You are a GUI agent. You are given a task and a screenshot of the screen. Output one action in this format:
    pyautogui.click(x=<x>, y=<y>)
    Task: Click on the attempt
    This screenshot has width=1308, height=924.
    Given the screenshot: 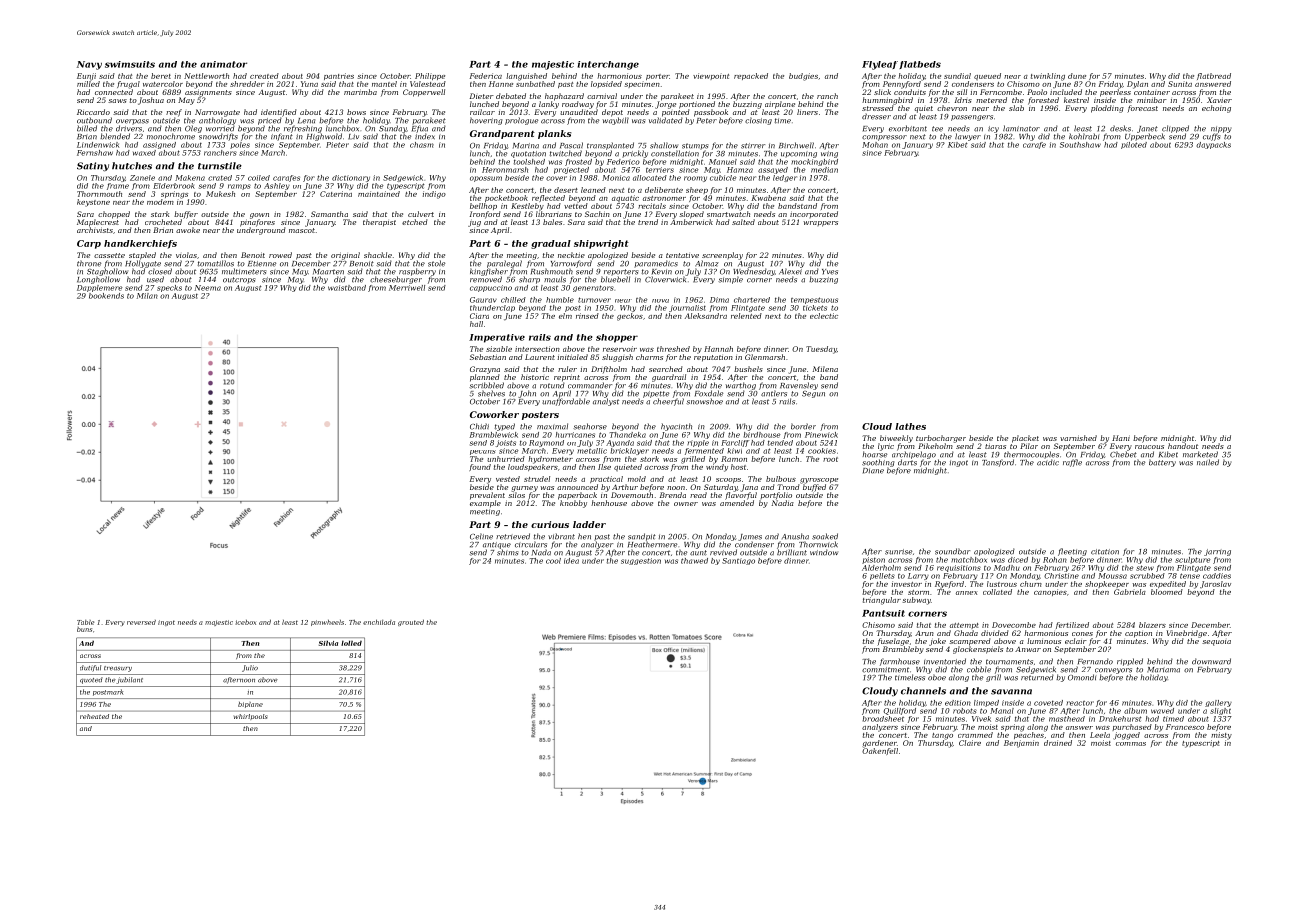 What is the action you would take?
    pyautogui.click(x=964, y=626)
